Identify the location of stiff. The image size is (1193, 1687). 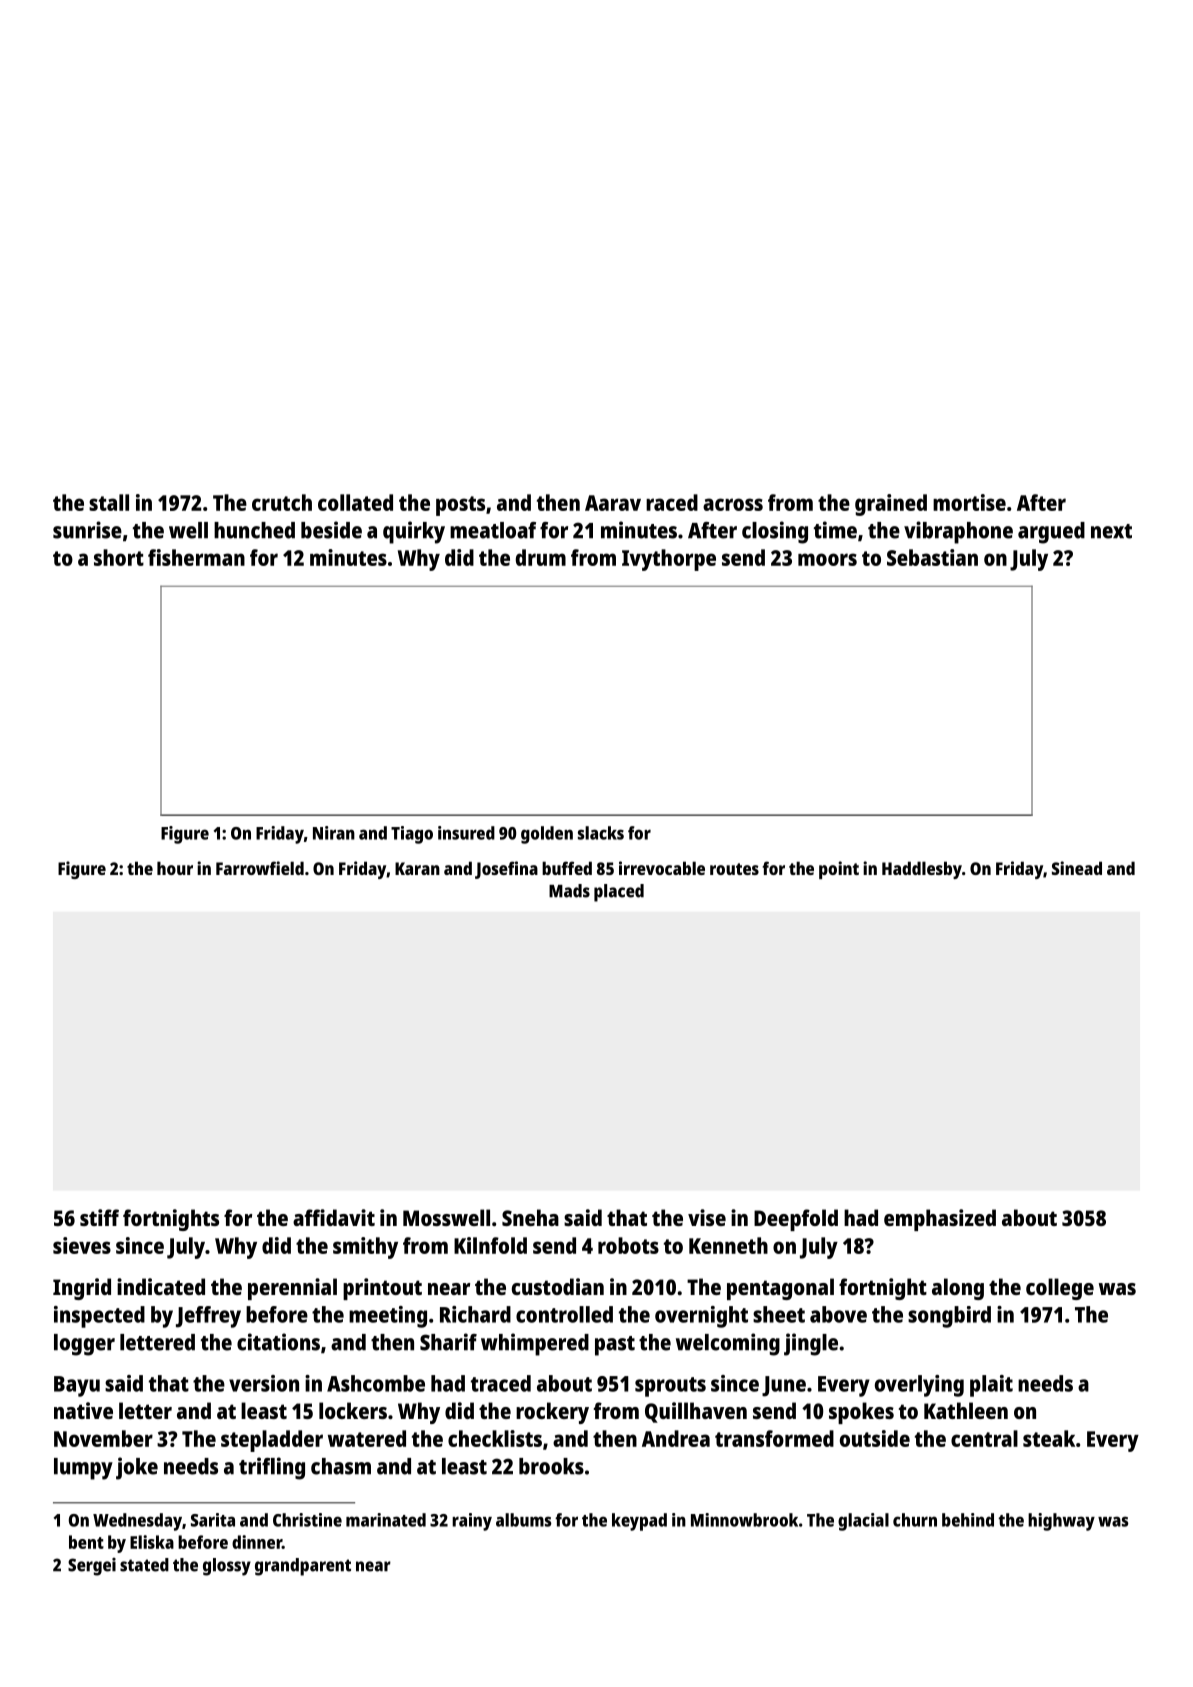
(99, 1217).
